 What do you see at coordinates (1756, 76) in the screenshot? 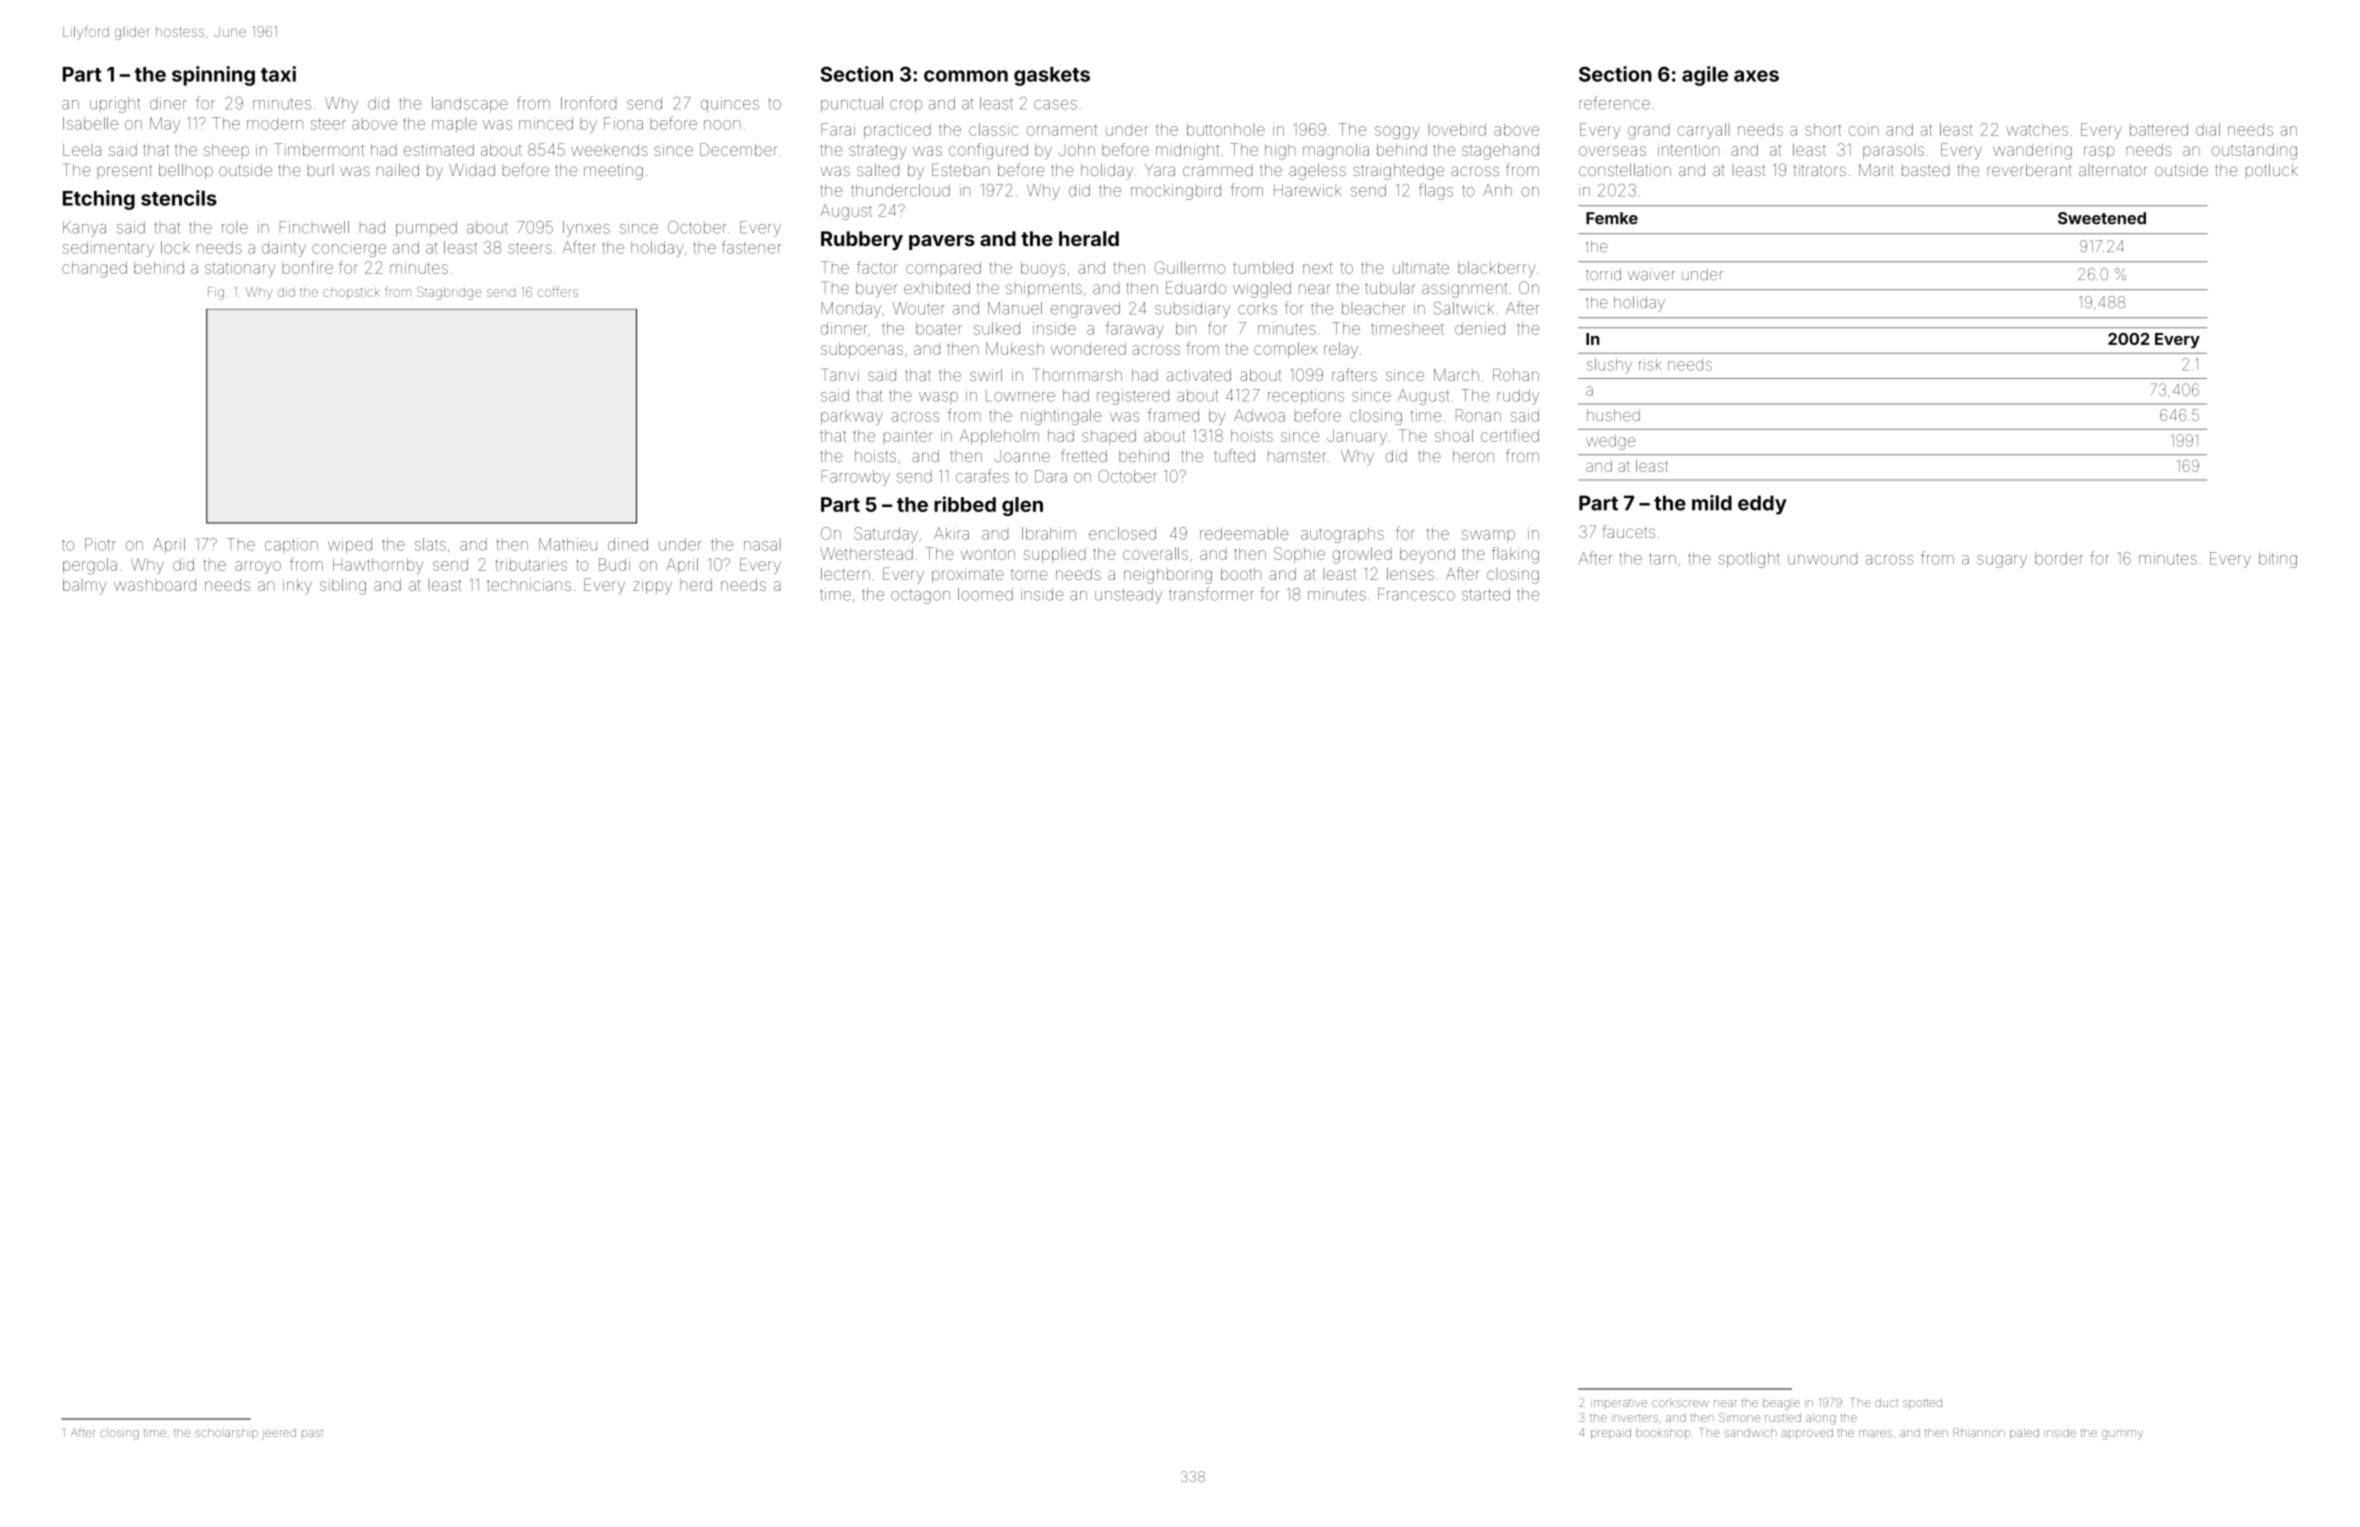
I see `axes` at bounding box center [1756, 76].
